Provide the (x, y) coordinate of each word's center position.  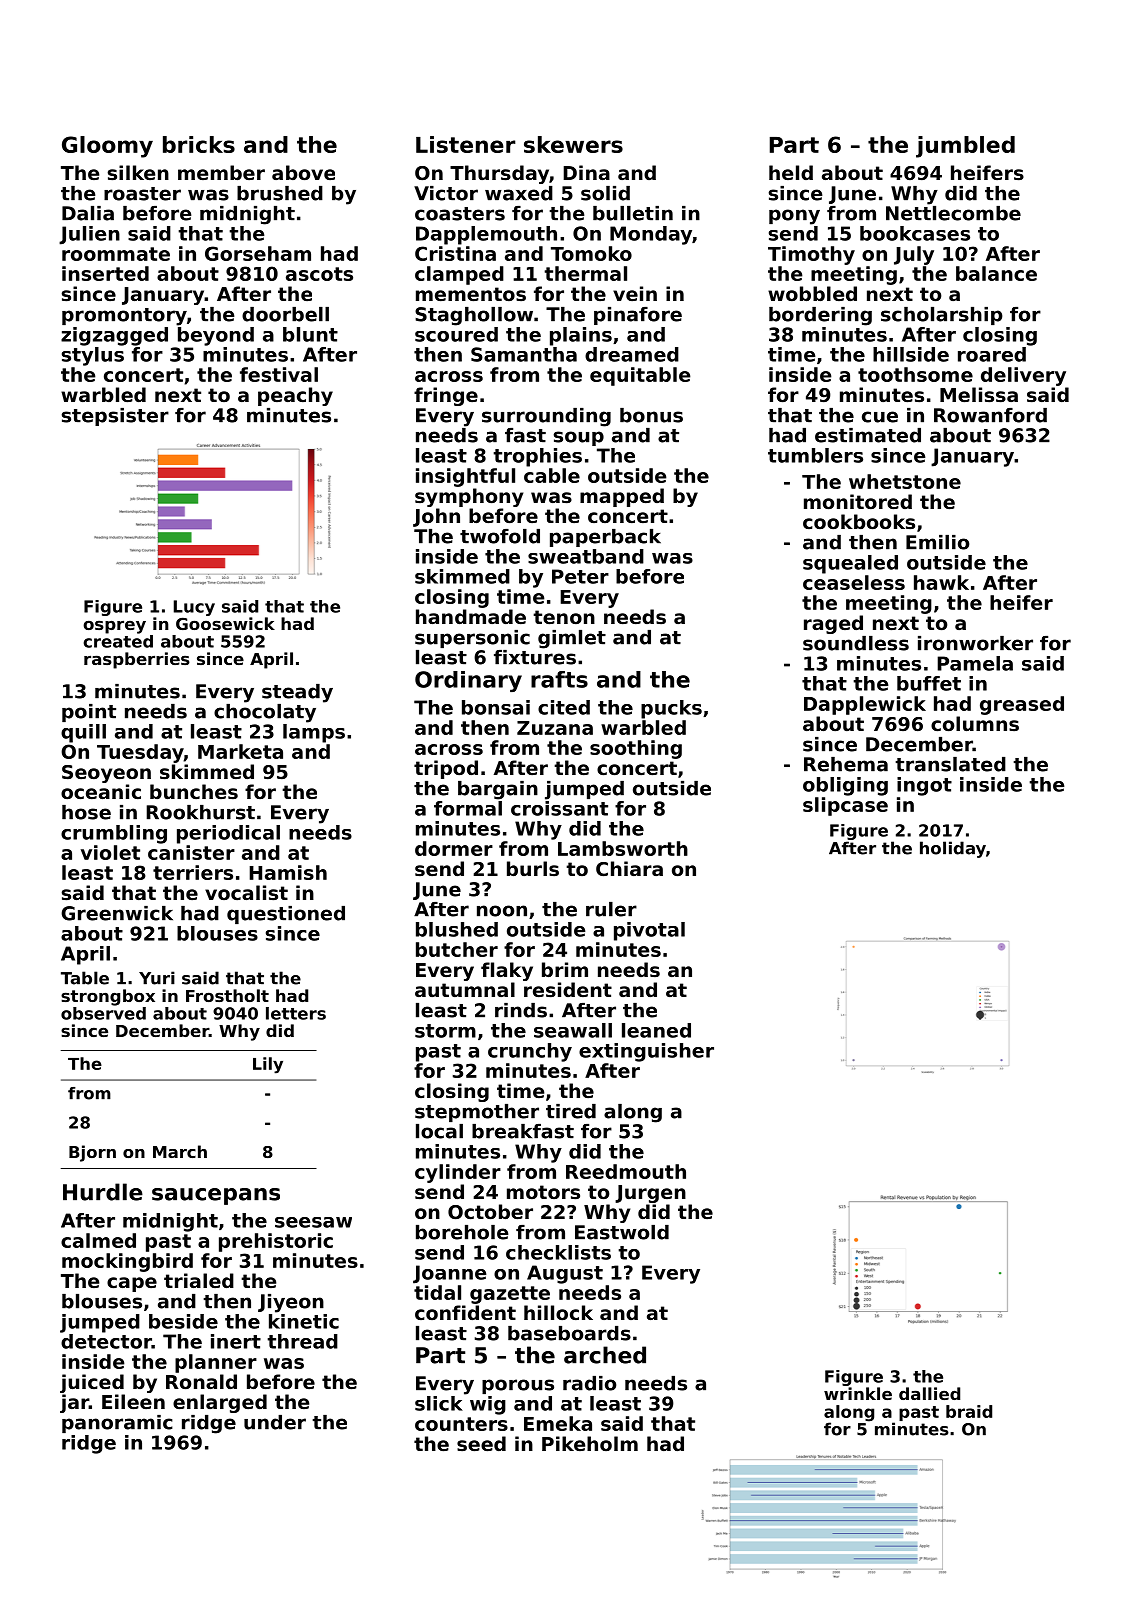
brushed (280, 193)
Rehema (846, 764)
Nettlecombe (953, 213)
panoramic (117, 1424)
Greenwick (117, 913)
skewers (573, 144)
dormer (454, 848)
